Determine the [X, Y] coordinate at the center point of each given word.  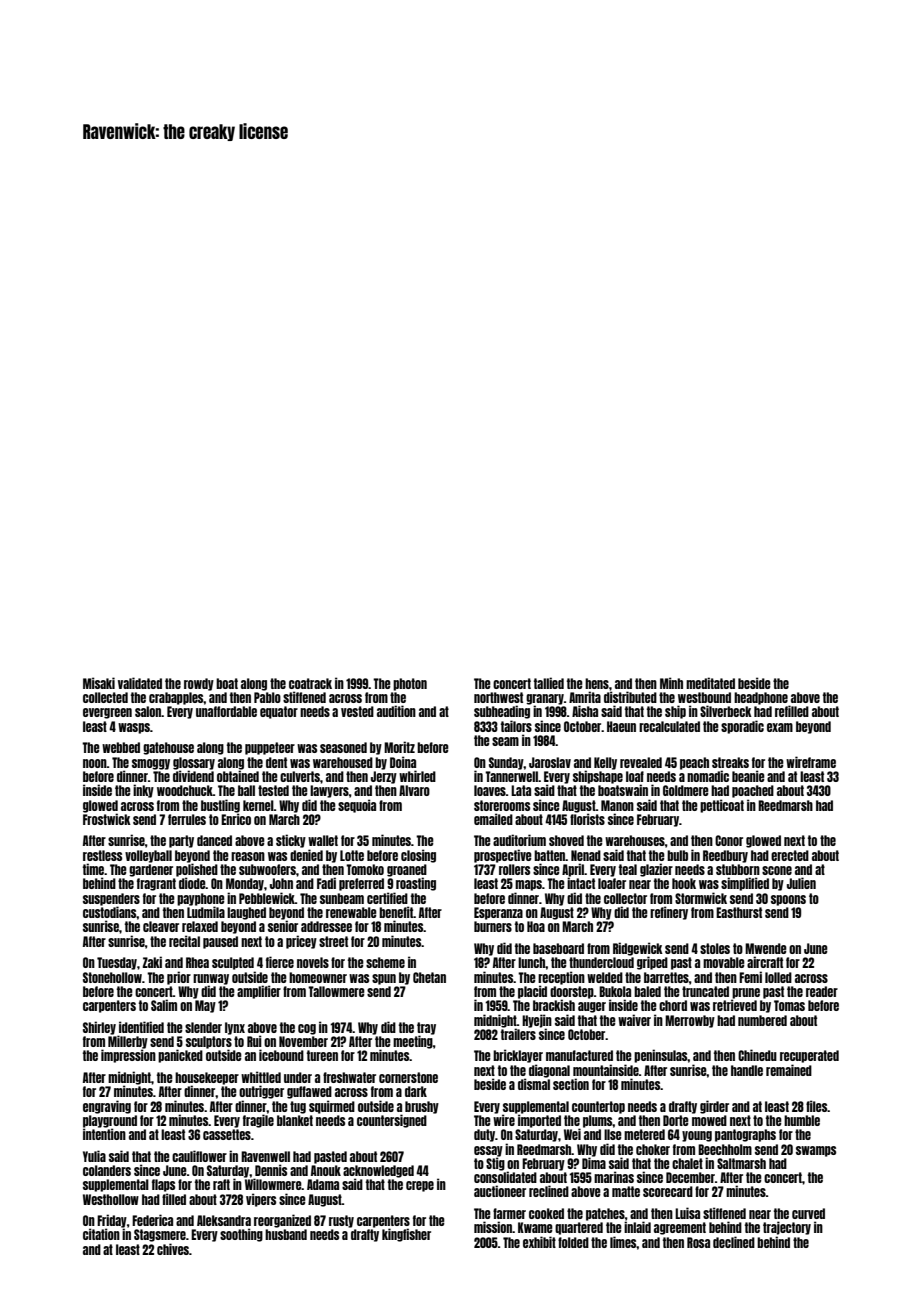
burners [493, 926]
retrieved [735, 1005]
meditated [710, 683]
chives [173, 1249]
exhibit [539, 1242]
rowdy [199, 684]
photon [410, 684]
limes [623, 1242]
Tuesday [117, 963]
